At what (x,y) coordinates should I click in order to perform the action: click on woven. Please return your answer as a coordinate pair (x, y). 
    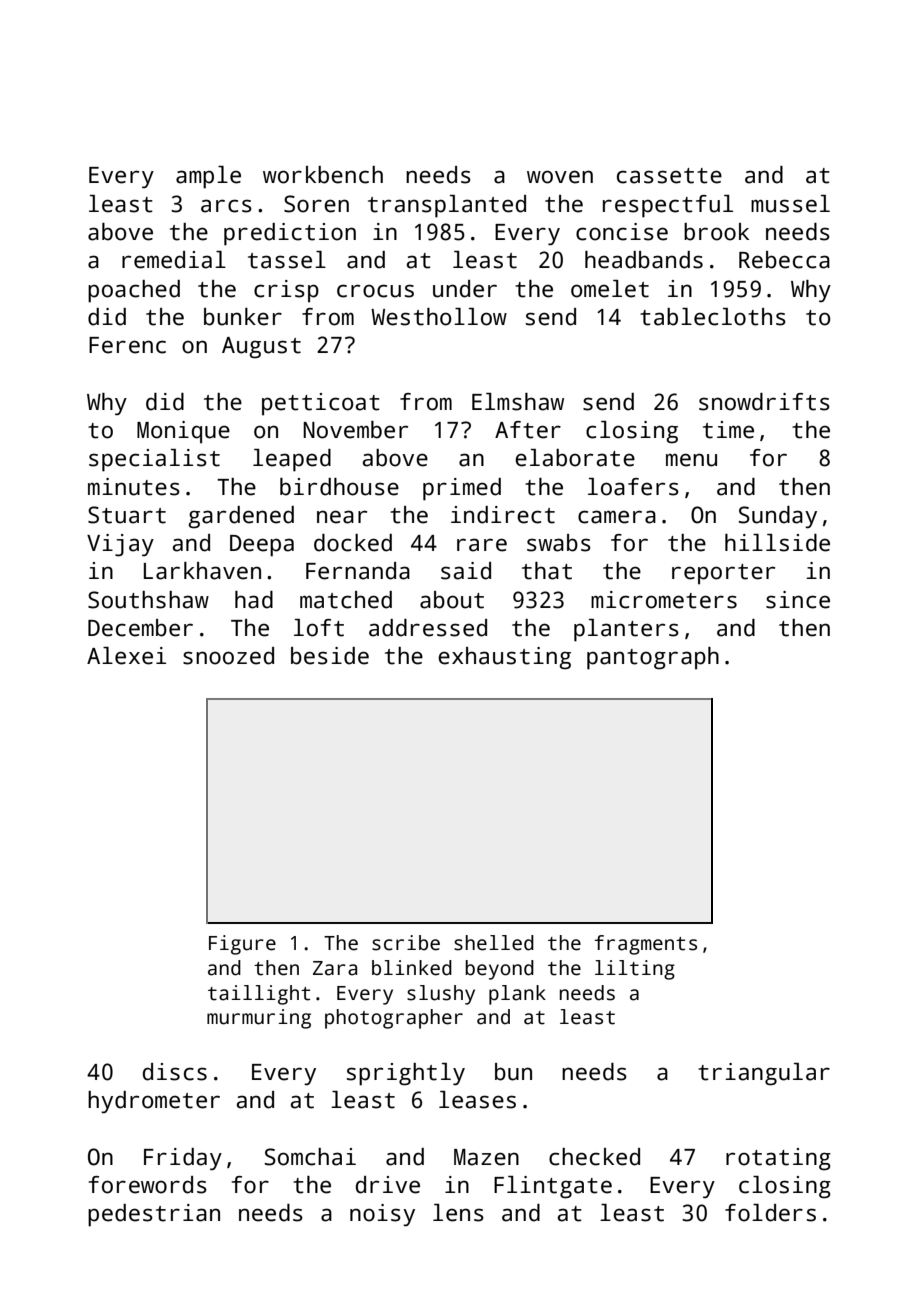
    Looking at the image, I should click on (560, 177).
